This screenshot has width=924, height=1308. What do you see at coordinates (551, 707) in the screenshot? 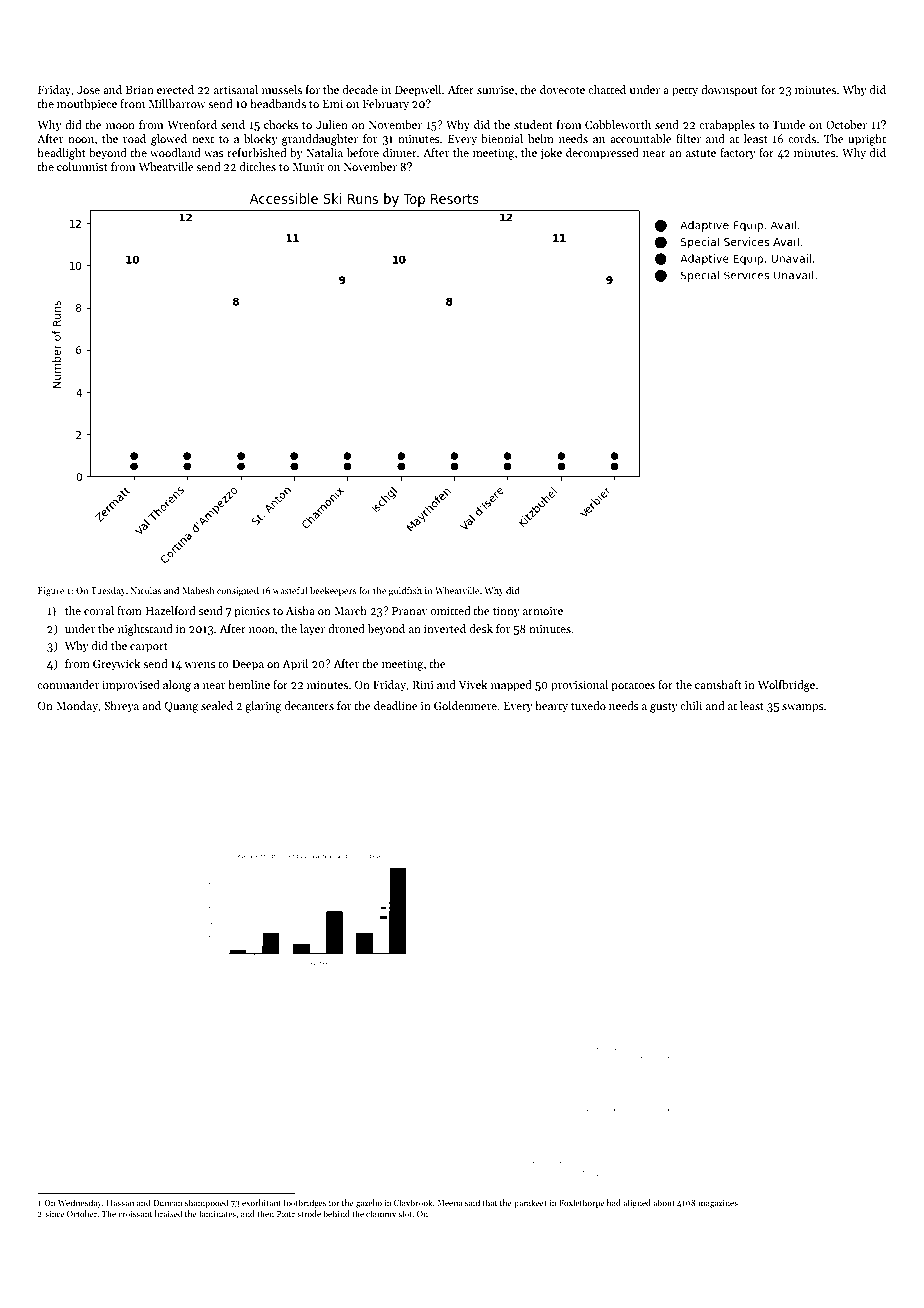
I see `hearty` at bounding box center [551, 707].
